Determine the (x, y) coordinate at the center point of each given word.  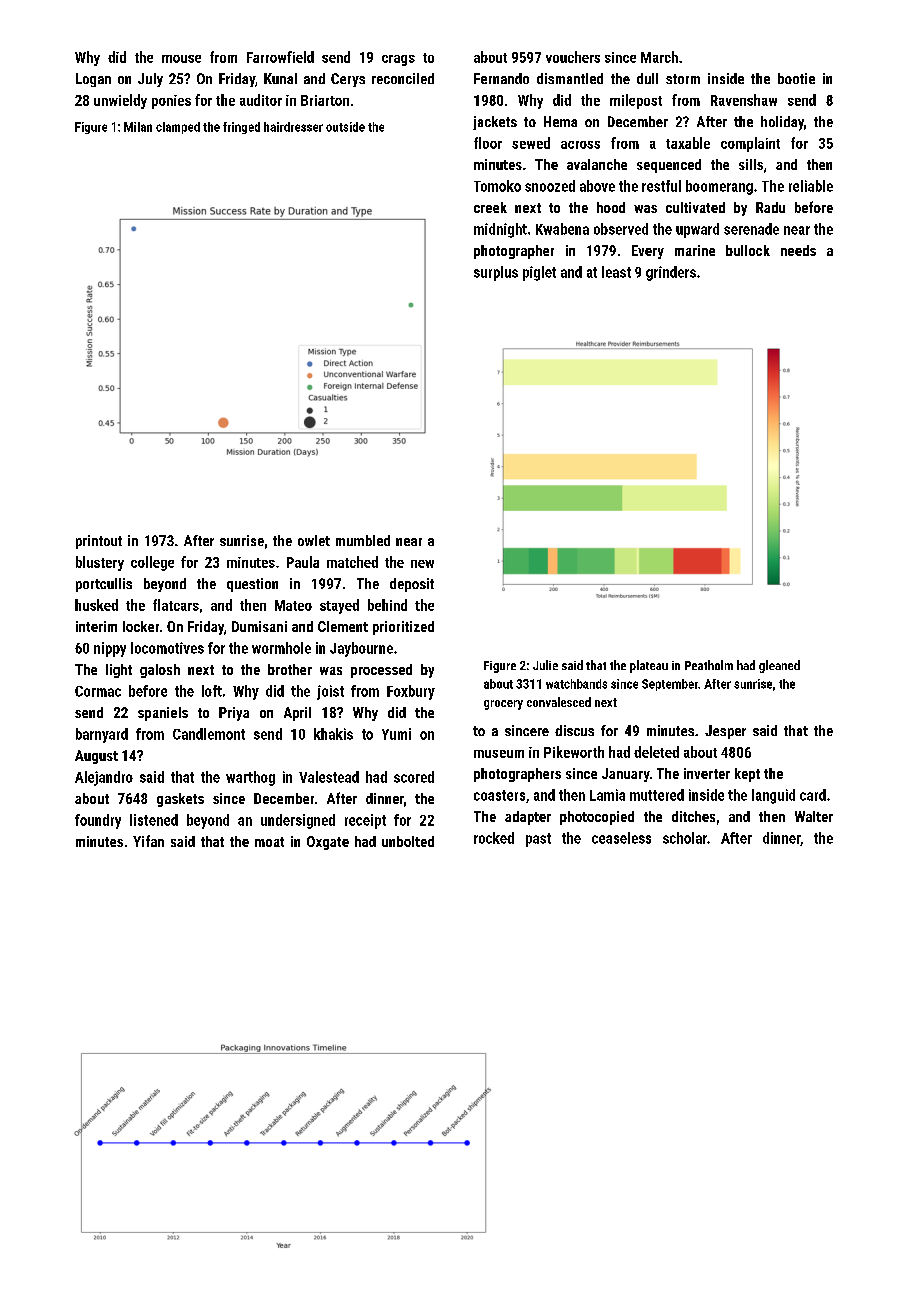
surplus (496, 273)
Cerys (348, 80)
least (616, 272)
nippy (110, 649)
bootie (796, 78)
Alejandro (104, 778)
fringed (241, 128)
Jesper (725, 732)
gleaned (779, 666)
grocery (503, 705)
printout (99, 542)
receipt (365, 821)
